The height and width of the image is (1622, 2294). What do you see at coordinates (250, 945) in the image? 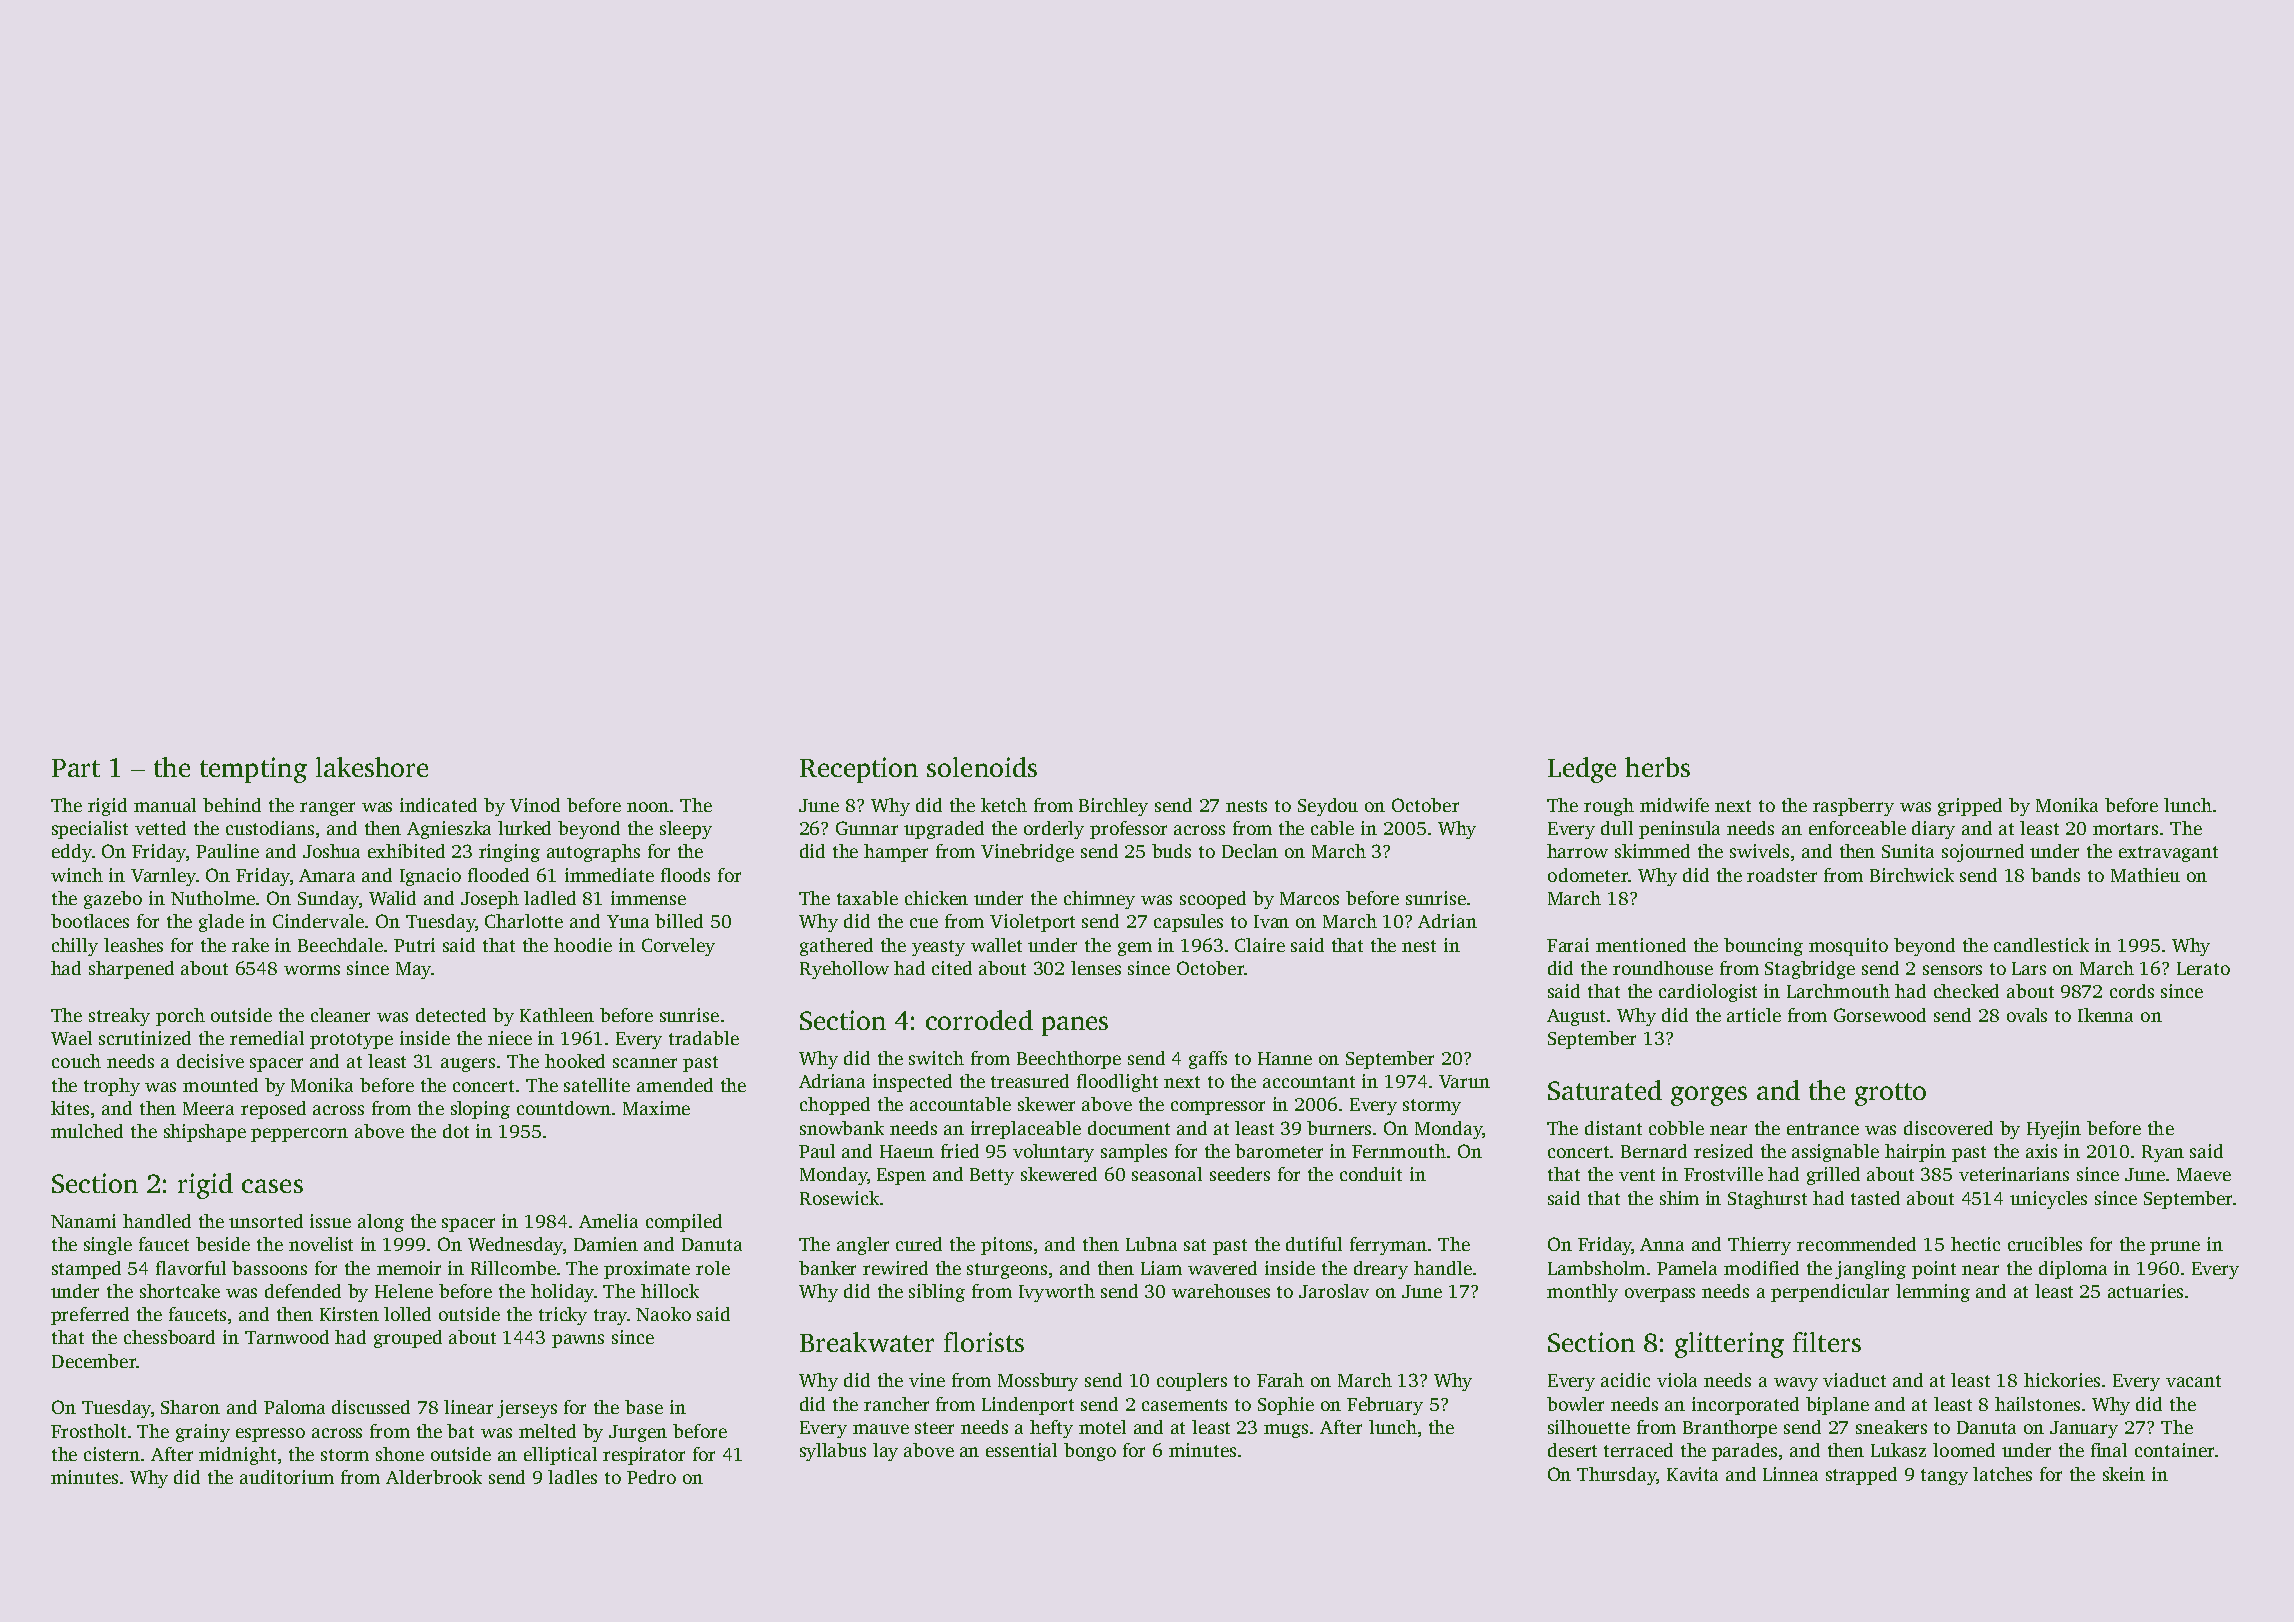
I see `rake` at bounding box center [250, 945].
